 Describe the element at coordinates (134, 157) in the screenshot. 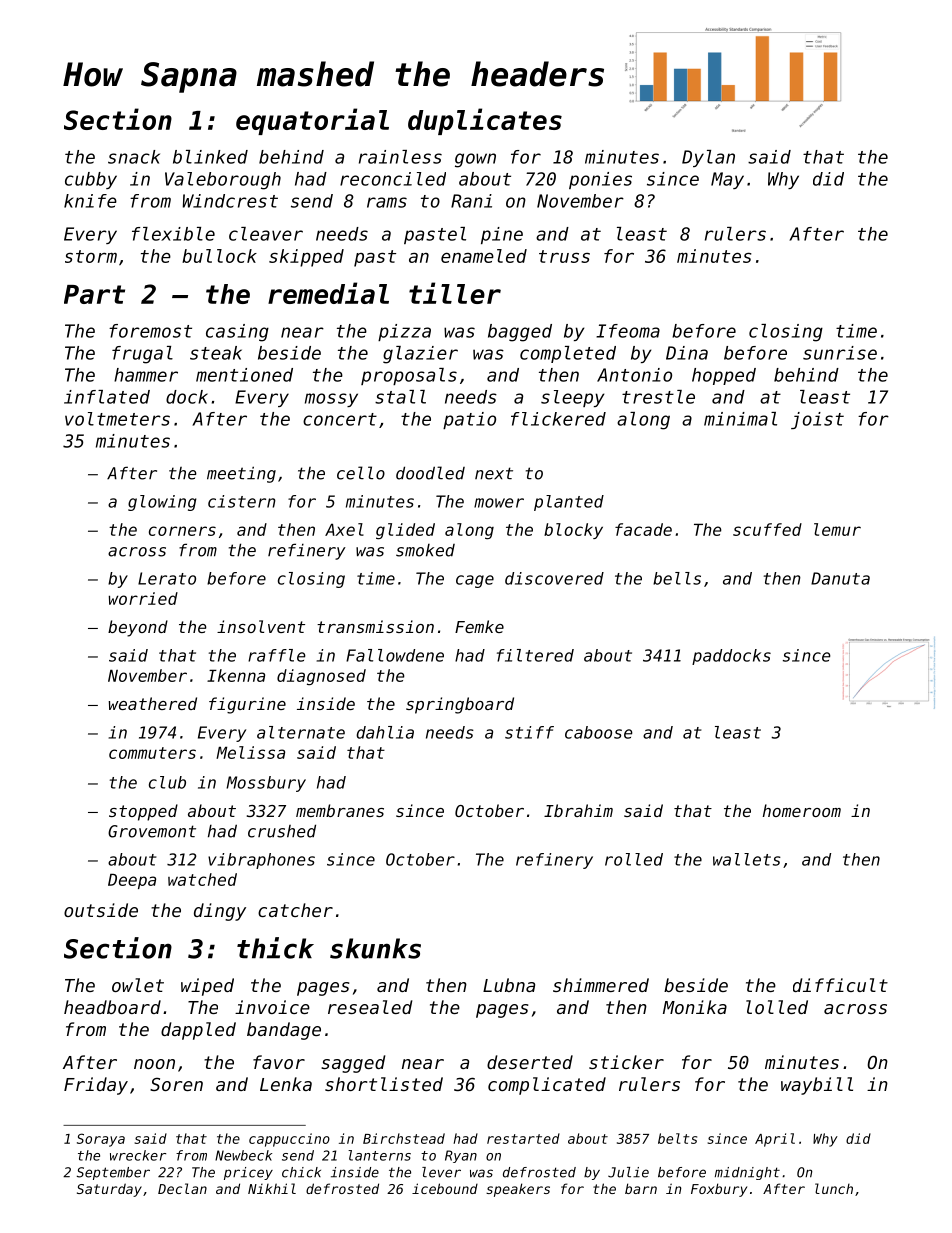

I see `snack` at that location.
